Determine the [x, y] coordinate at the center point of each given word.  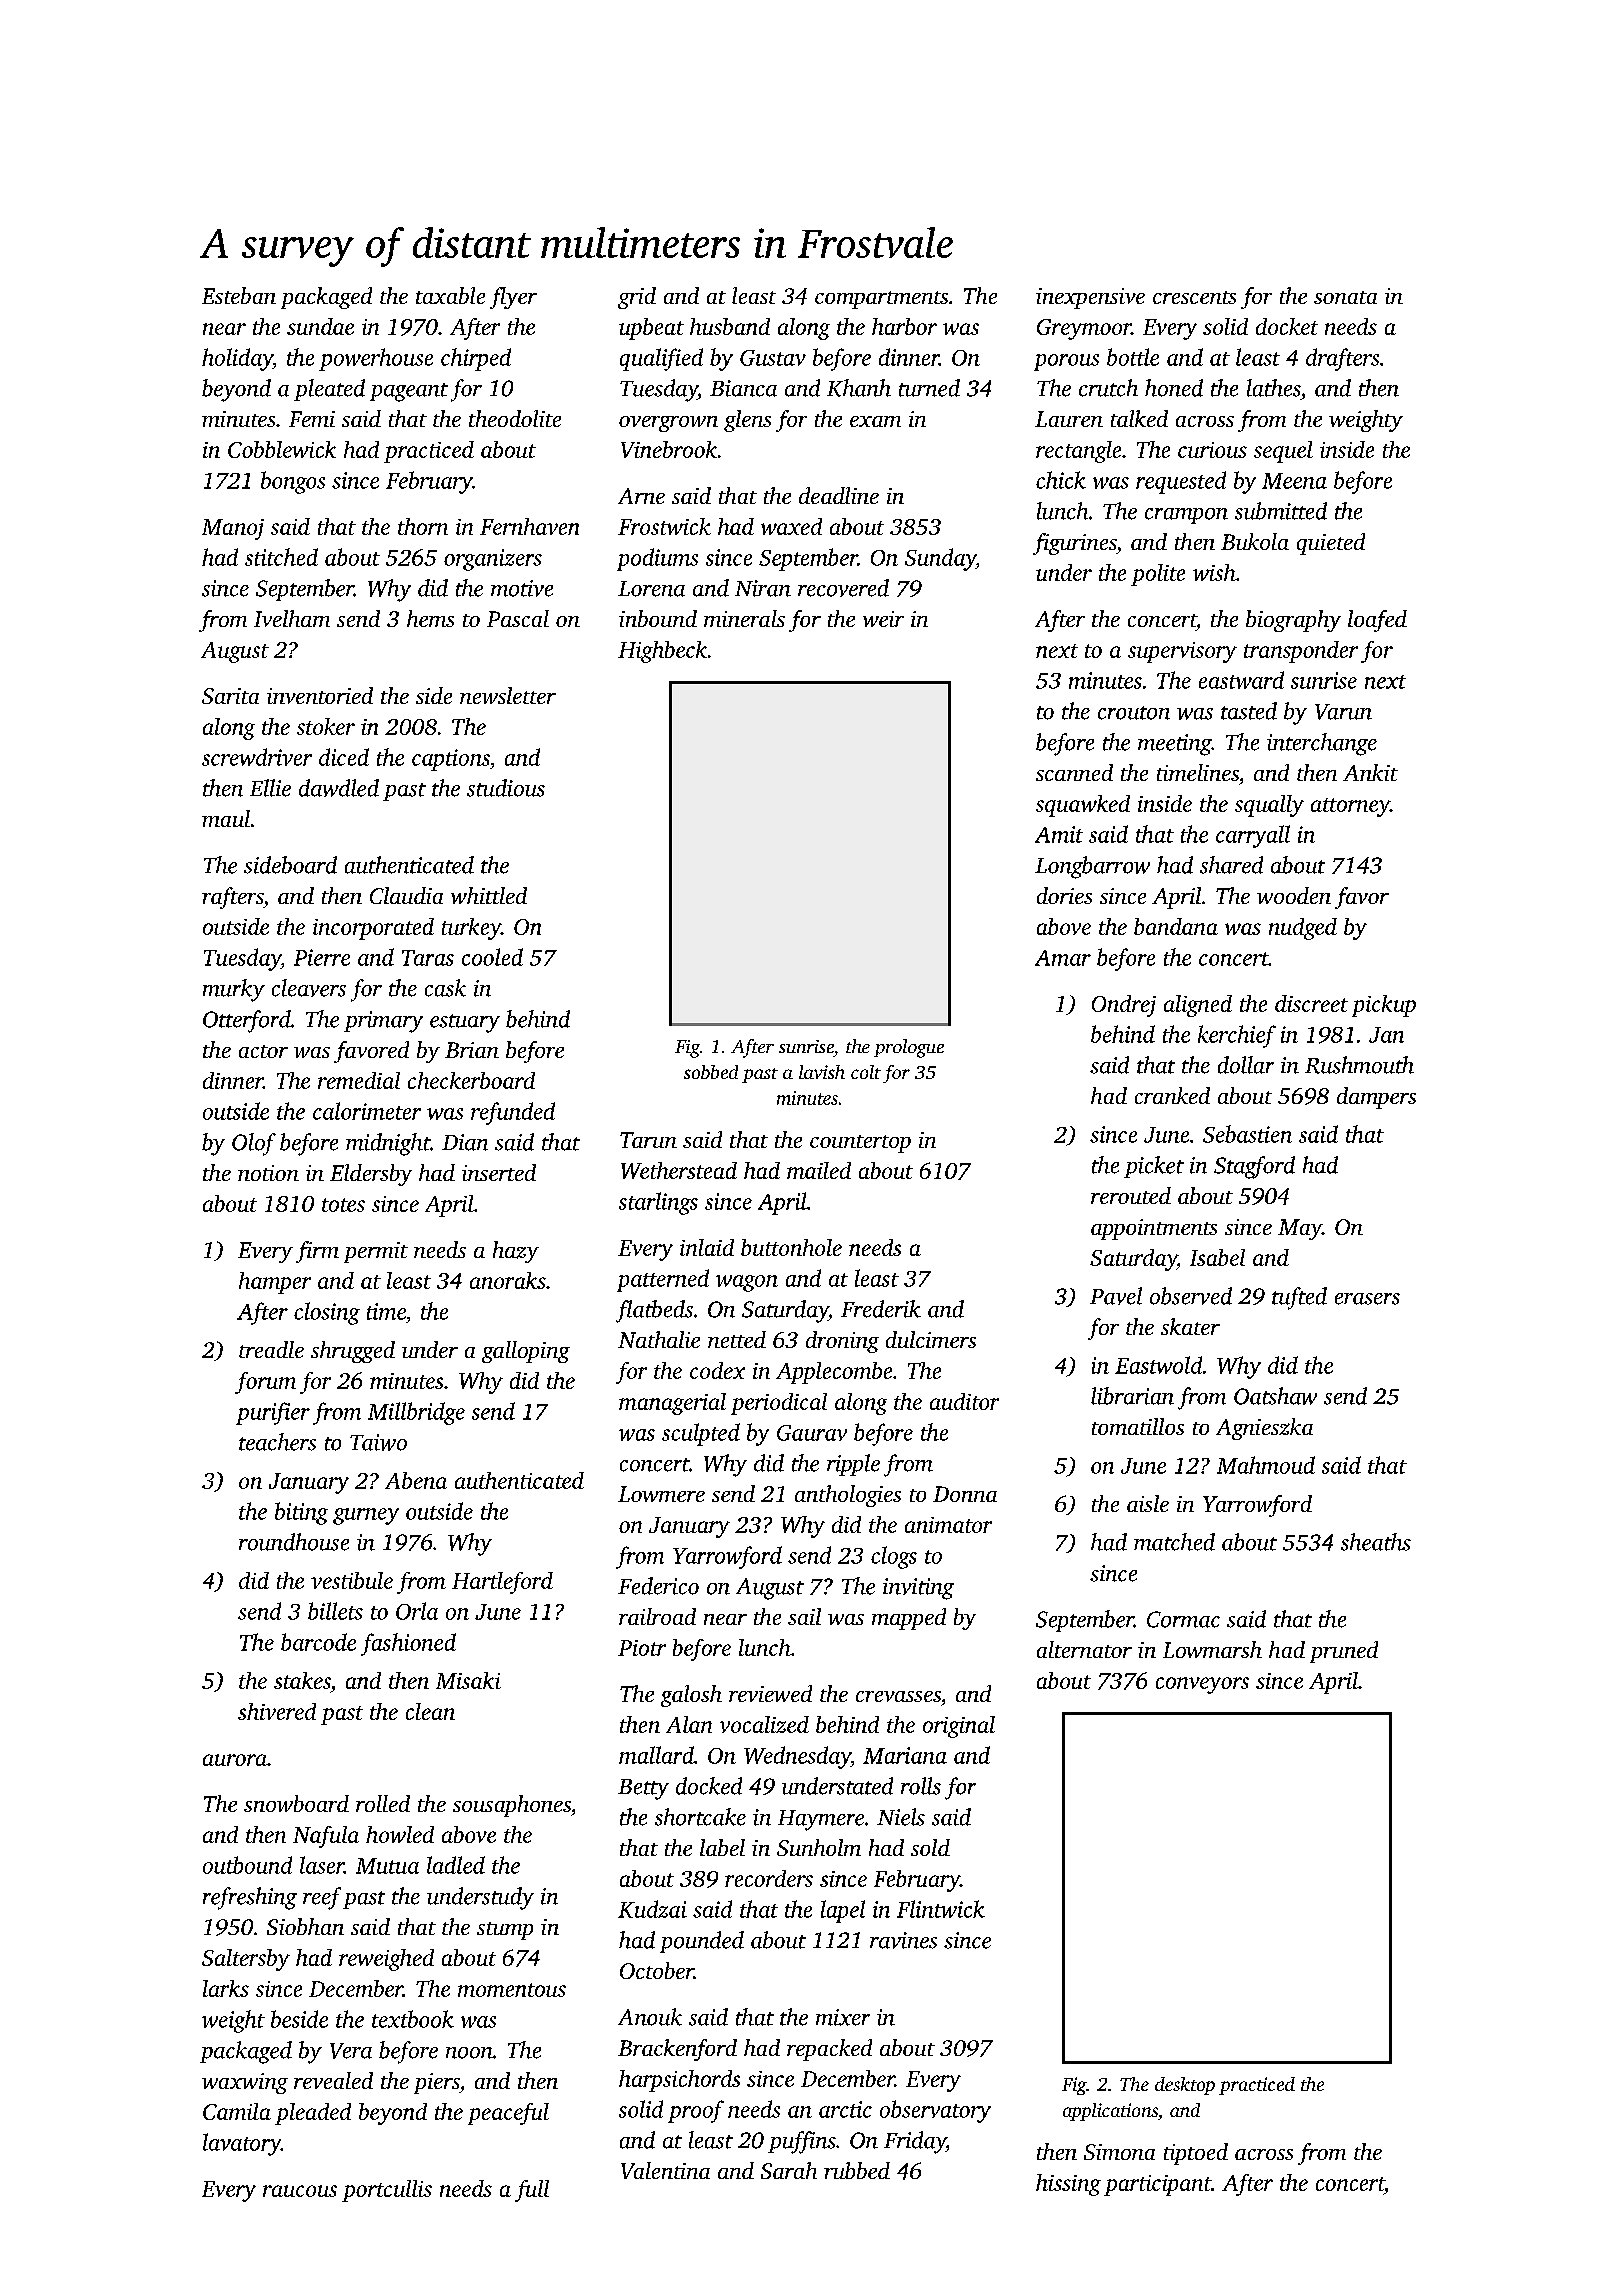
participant [1157, 2185]
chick [1061, 480]
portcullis [387, 2191]
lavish [822, 1072]
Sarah [789, 2170]
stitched [281, 557]
